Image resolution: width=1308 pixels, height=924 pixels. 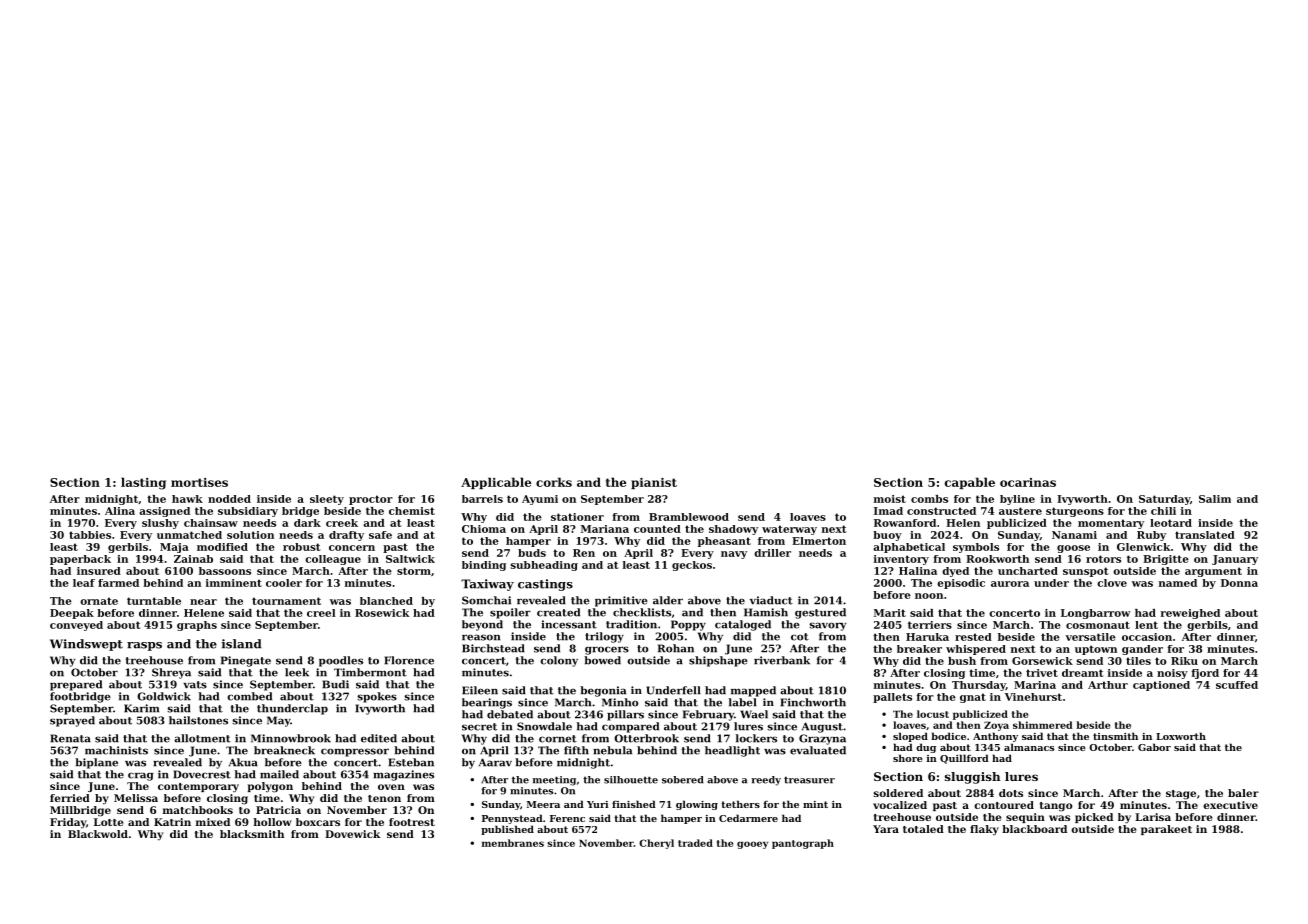 I want to click on pianist, so click(x=654, y=483).
